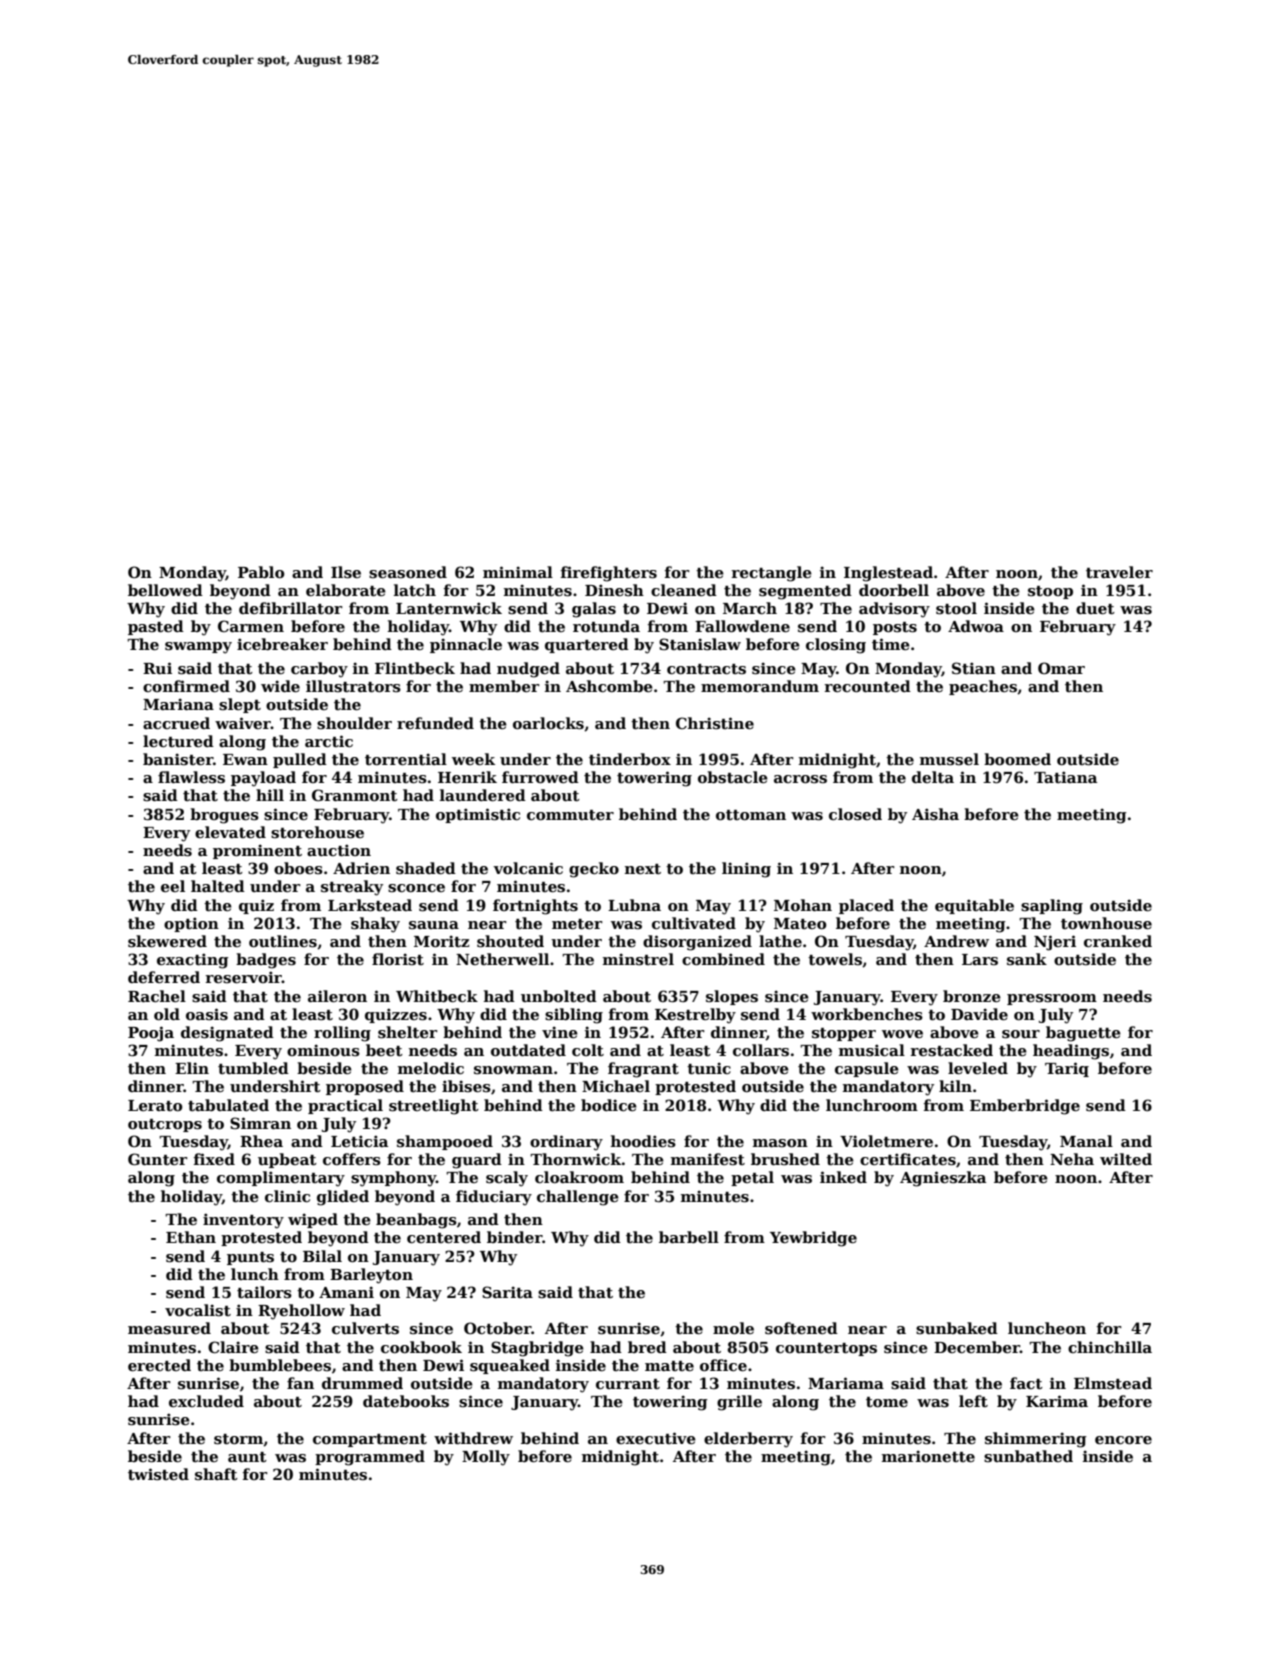  I want to click on twisted, so click(158, 1474).
